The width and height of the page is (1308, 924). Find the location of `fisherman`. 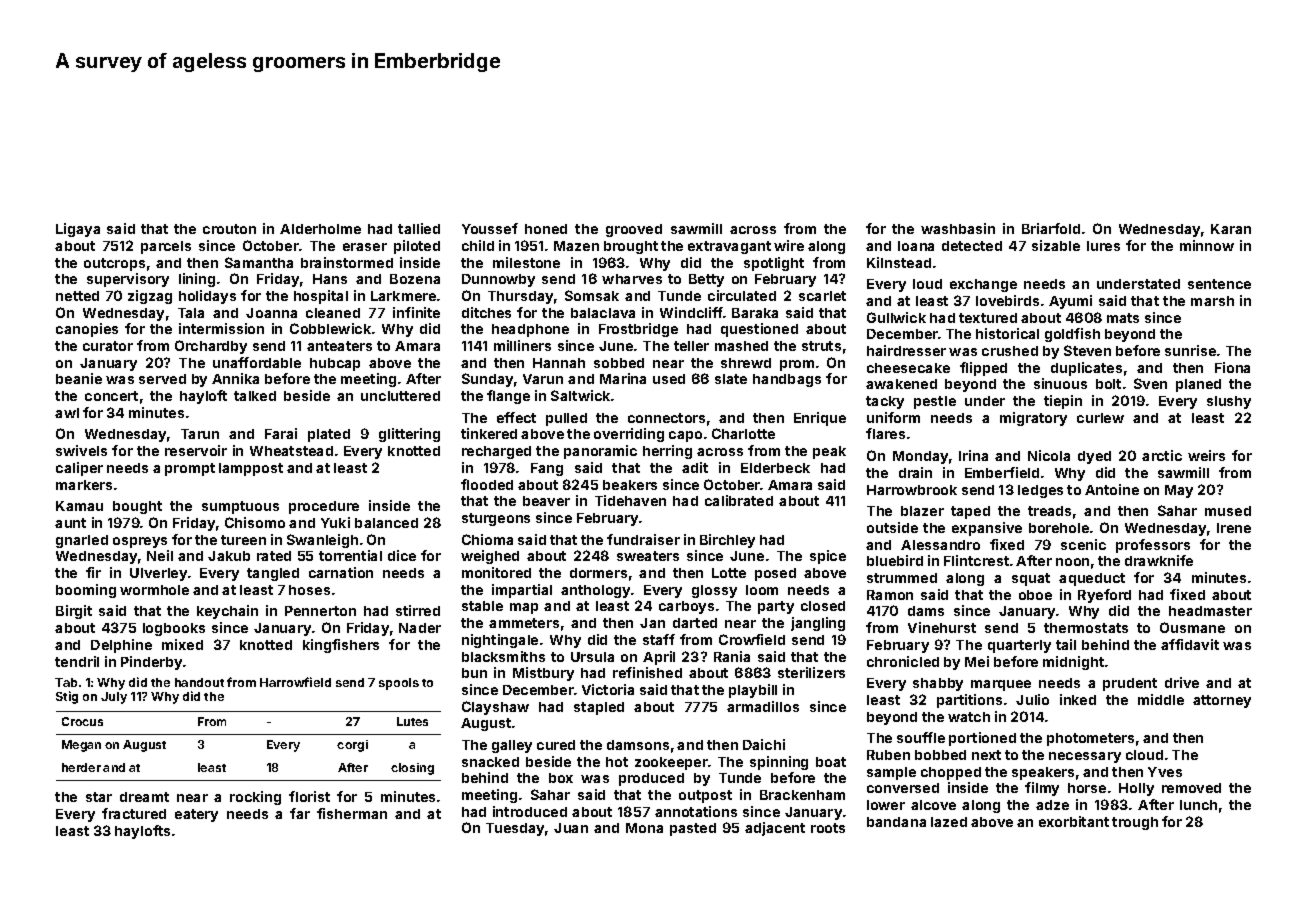

fisherman is located at coordinates (352, 813).
